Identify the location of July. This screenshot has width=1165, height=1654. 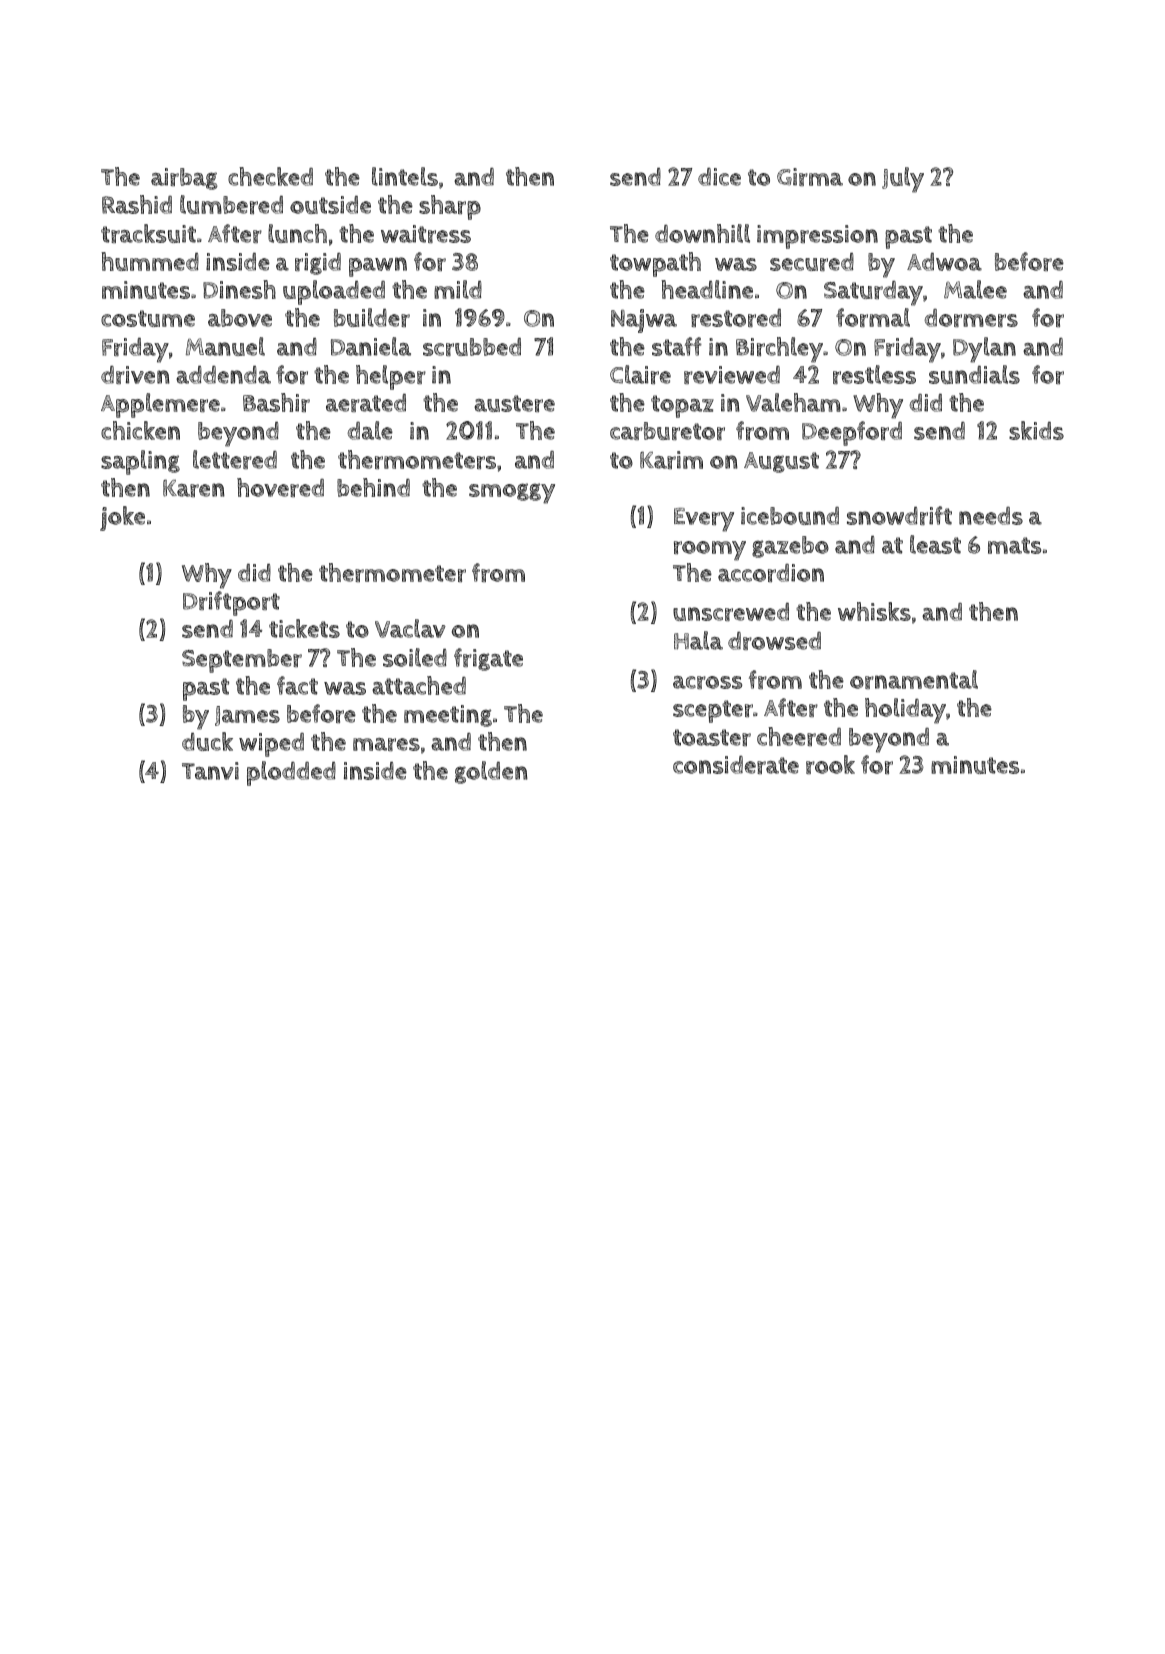
(903, 180).
